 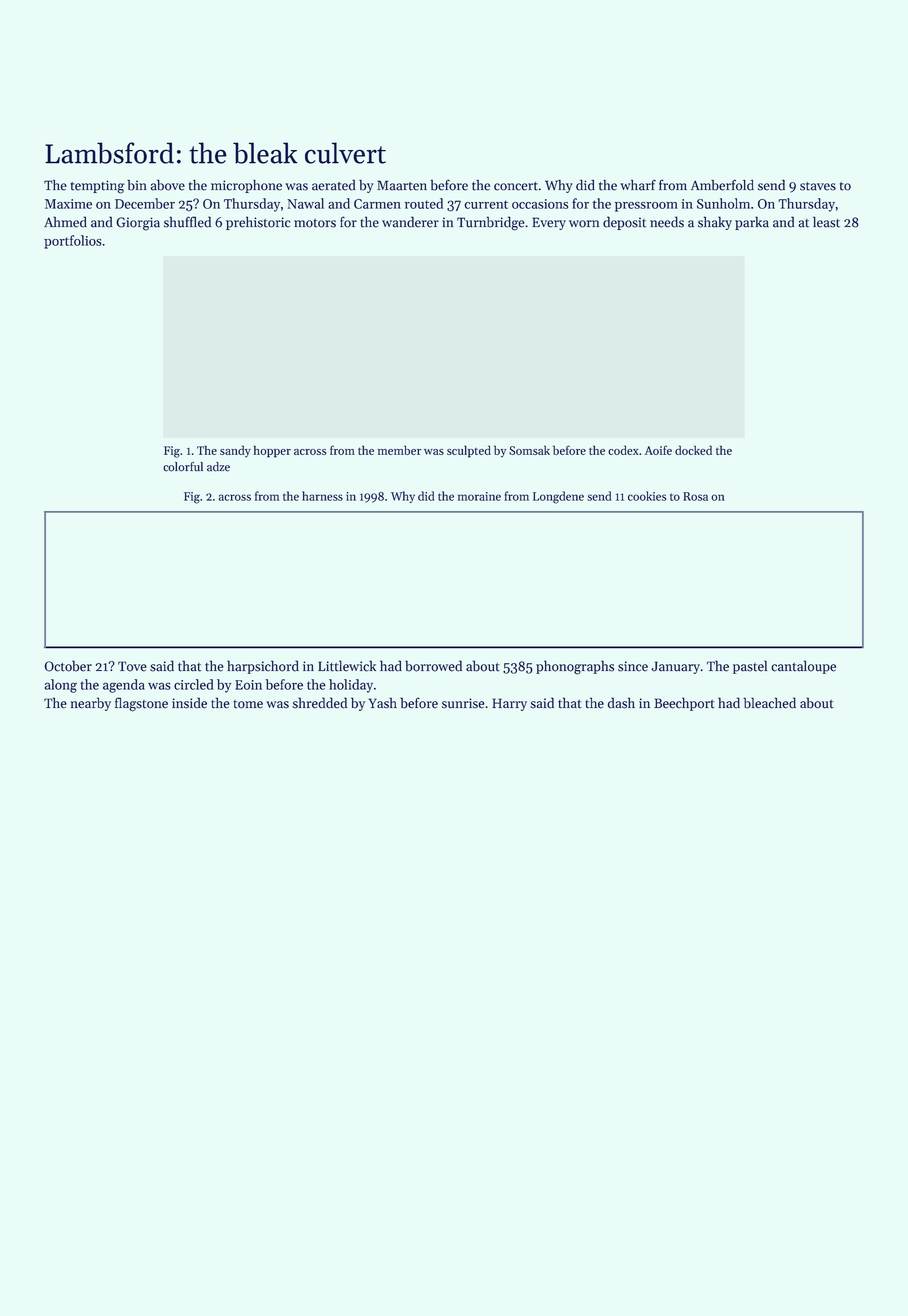 What do you see at coordinates (410, 222) in the screenshot?
I see `wanderer` at bounding box center [410, 222].
